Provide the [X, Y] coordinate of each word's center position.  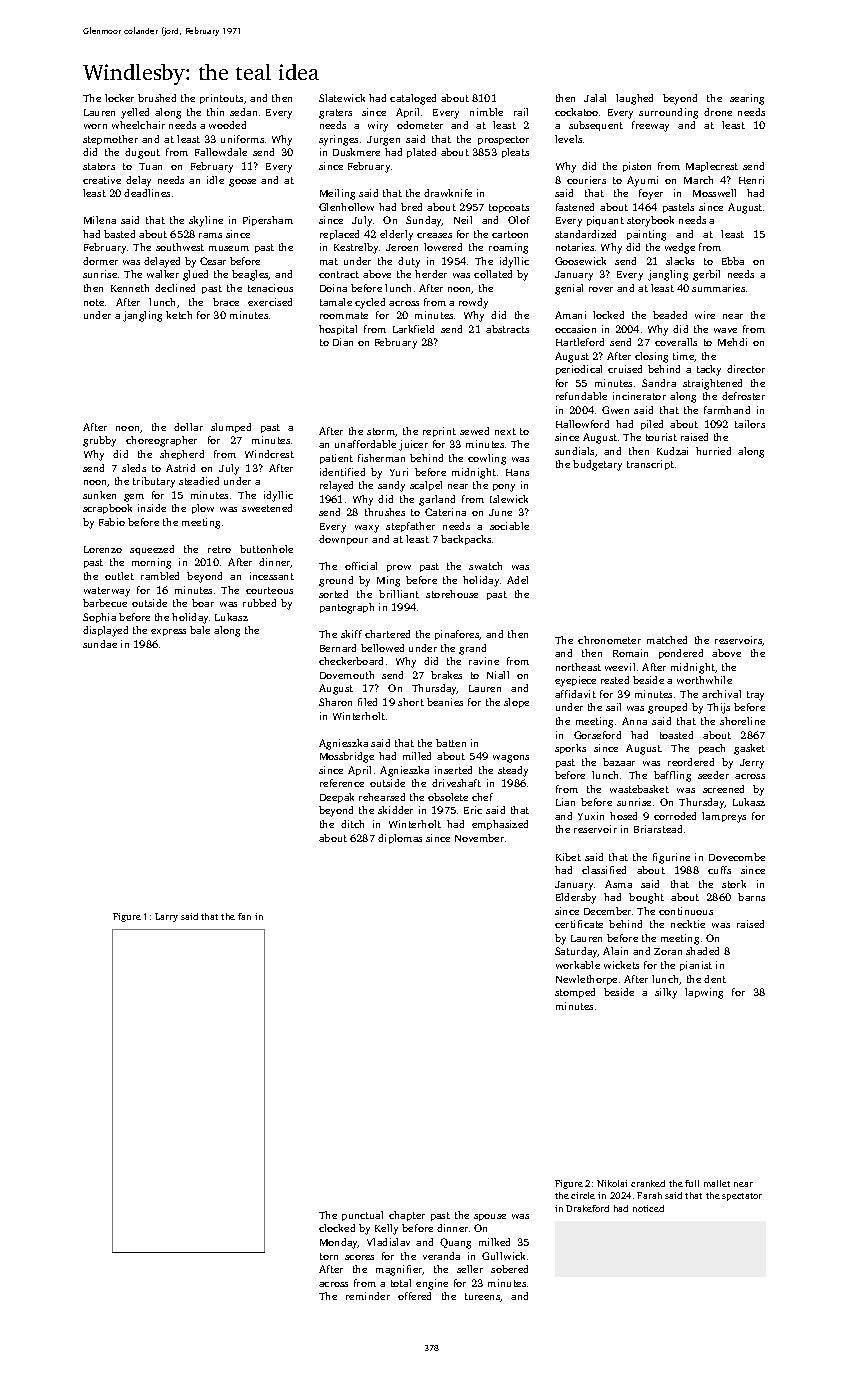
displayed [105, 631]
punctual [362, 1216]
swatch [485, 566]
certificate [579, 924]
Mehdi [732, 342]
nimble [486, 112]
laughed [634, 99]
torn [329, 1256]
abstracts [507, 329]
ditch [352, 824]
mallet [717, 1183]
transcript [650, 465]
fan [244, 916]
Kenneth [130, 288]
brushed [157, 98]
